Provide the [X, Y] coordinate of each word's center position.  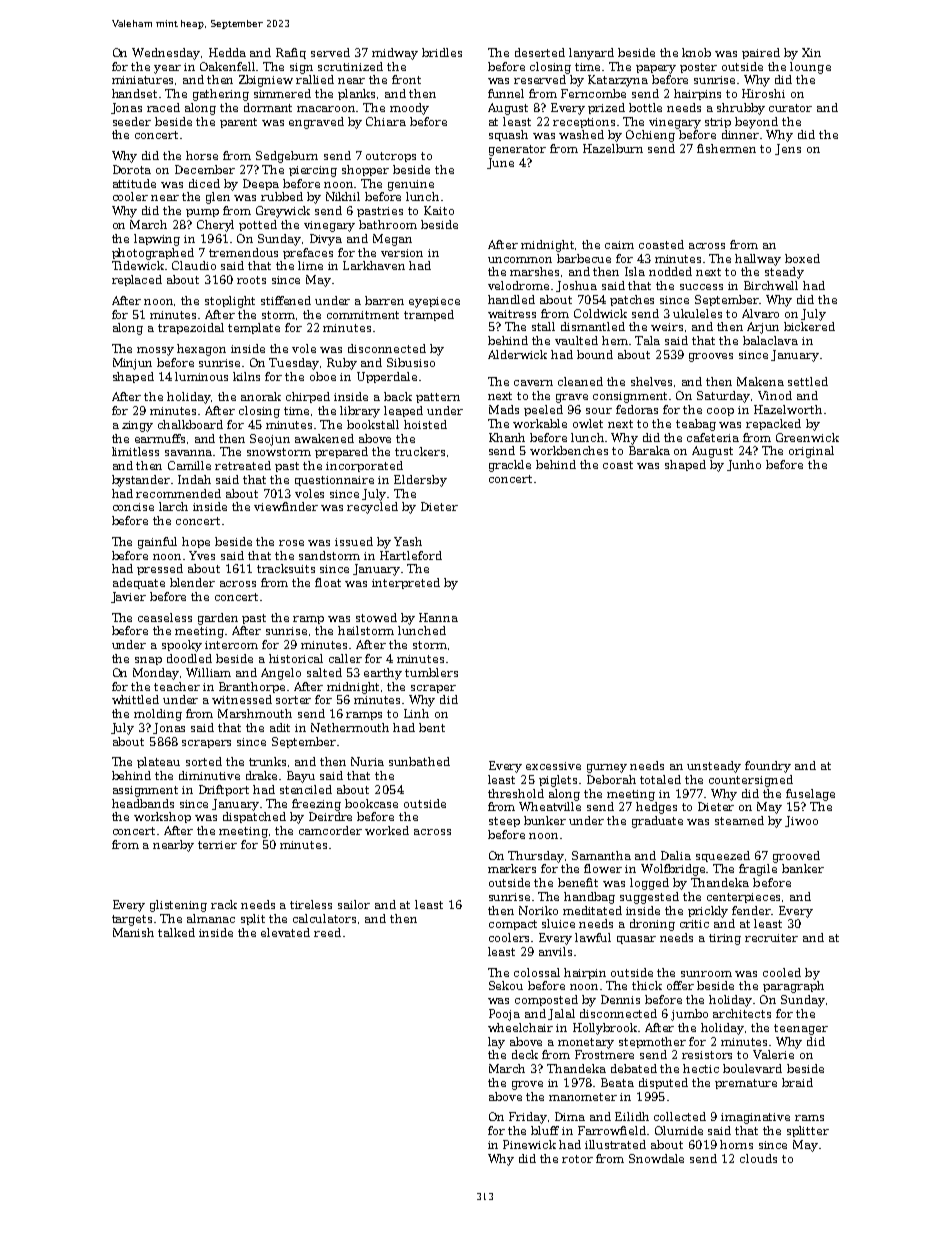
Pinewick [529, 1144]
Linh [416, 713]
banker [803, 868]
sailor [354, 904]
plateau [158, 762]
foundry [768, 767]
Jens [788, 149]
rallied [315, 79]
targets [132, 920]
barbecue [584, 258]
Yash [408, 541]
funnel [506, 93]
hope [196, 542]
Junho [744, 465]
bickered [809, 326]
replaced [137, 280]
